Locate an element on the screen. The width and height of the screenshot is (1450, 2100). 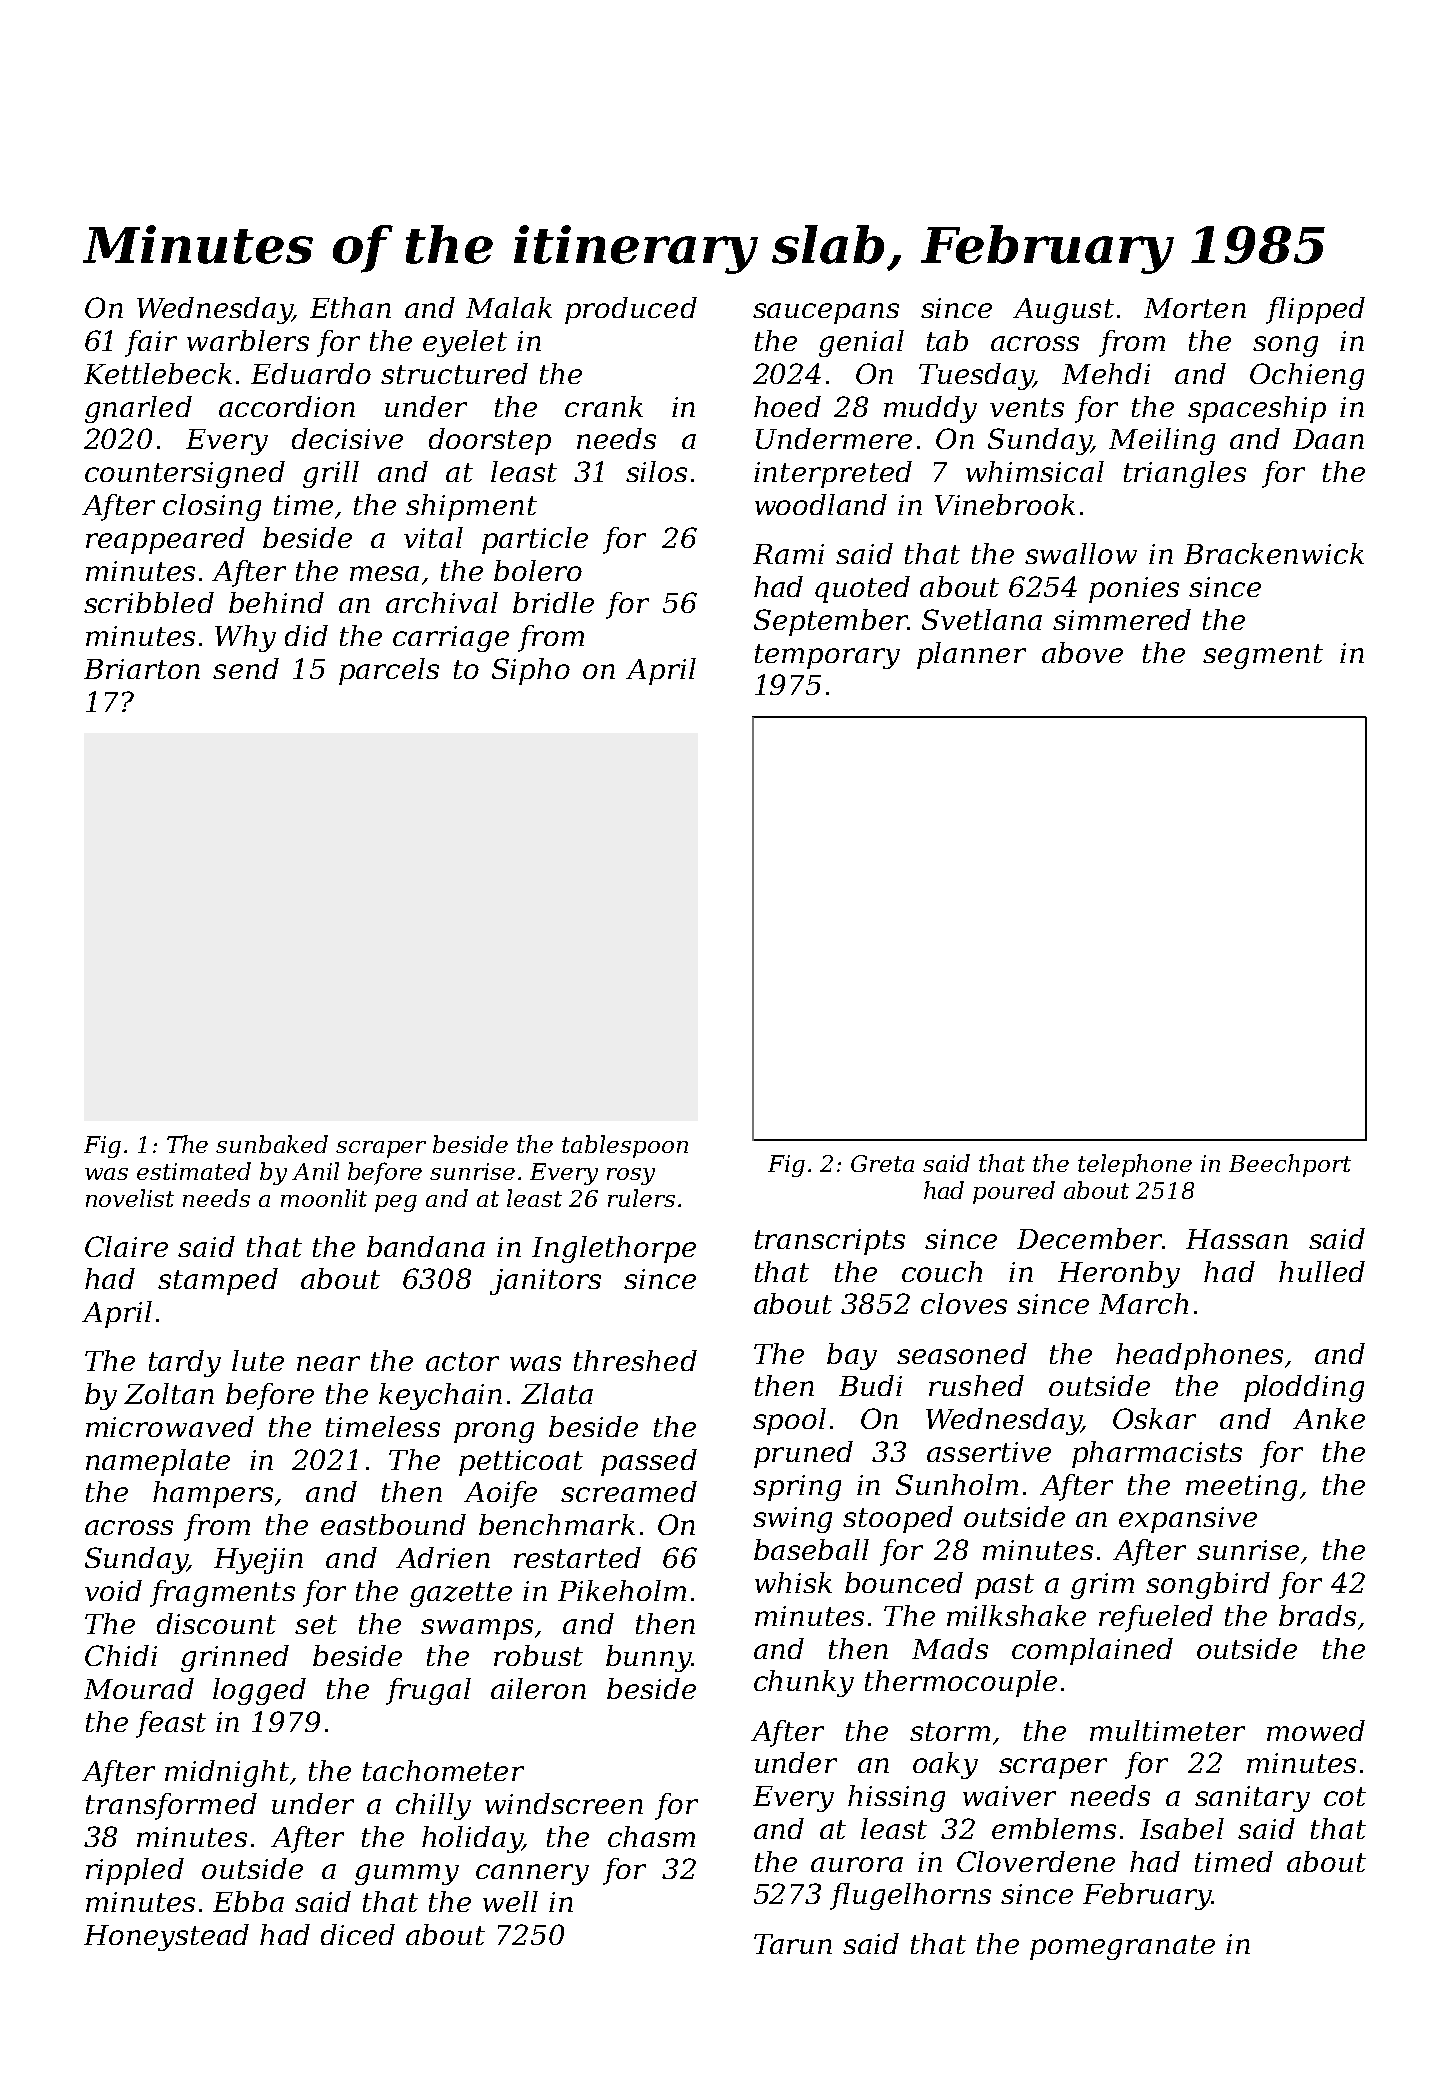
Isabel is located at coordinates (1182, 1828).
